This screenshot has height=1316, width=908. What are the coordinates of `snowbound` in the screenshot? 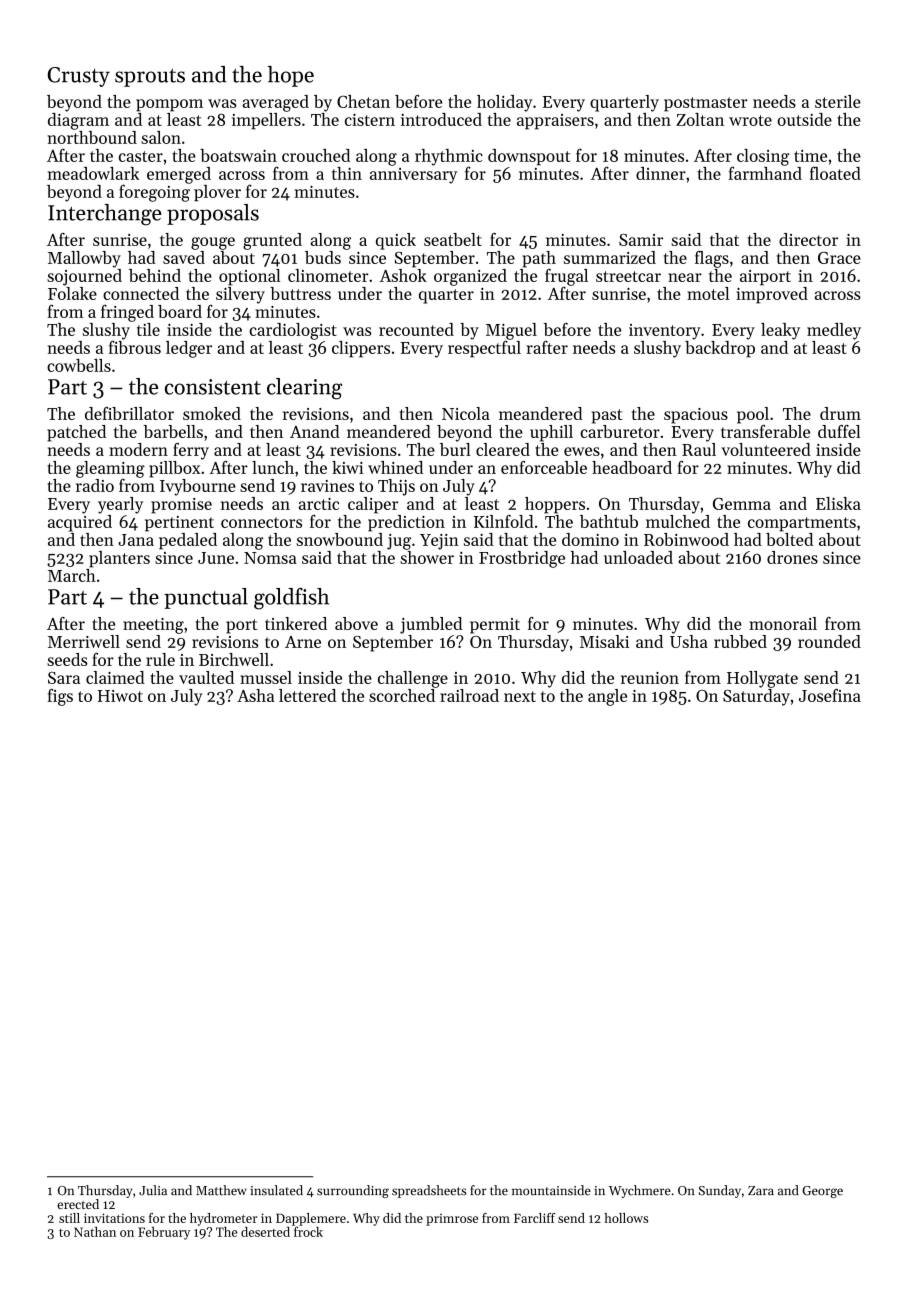 It's located at (340, 539).
